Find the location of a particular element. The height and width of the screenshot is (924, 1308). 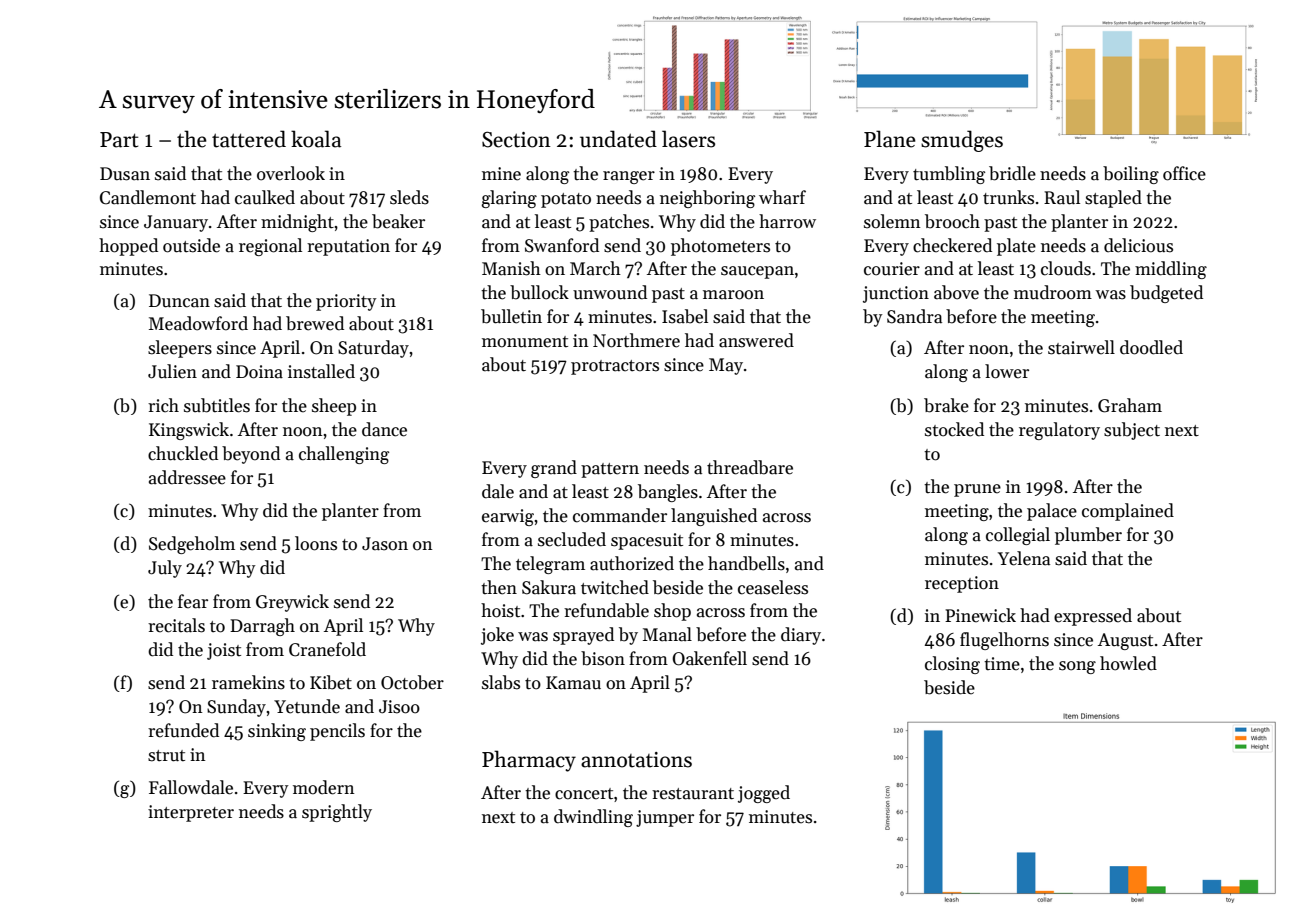

interpreter is located at coordinates (191, 813).
